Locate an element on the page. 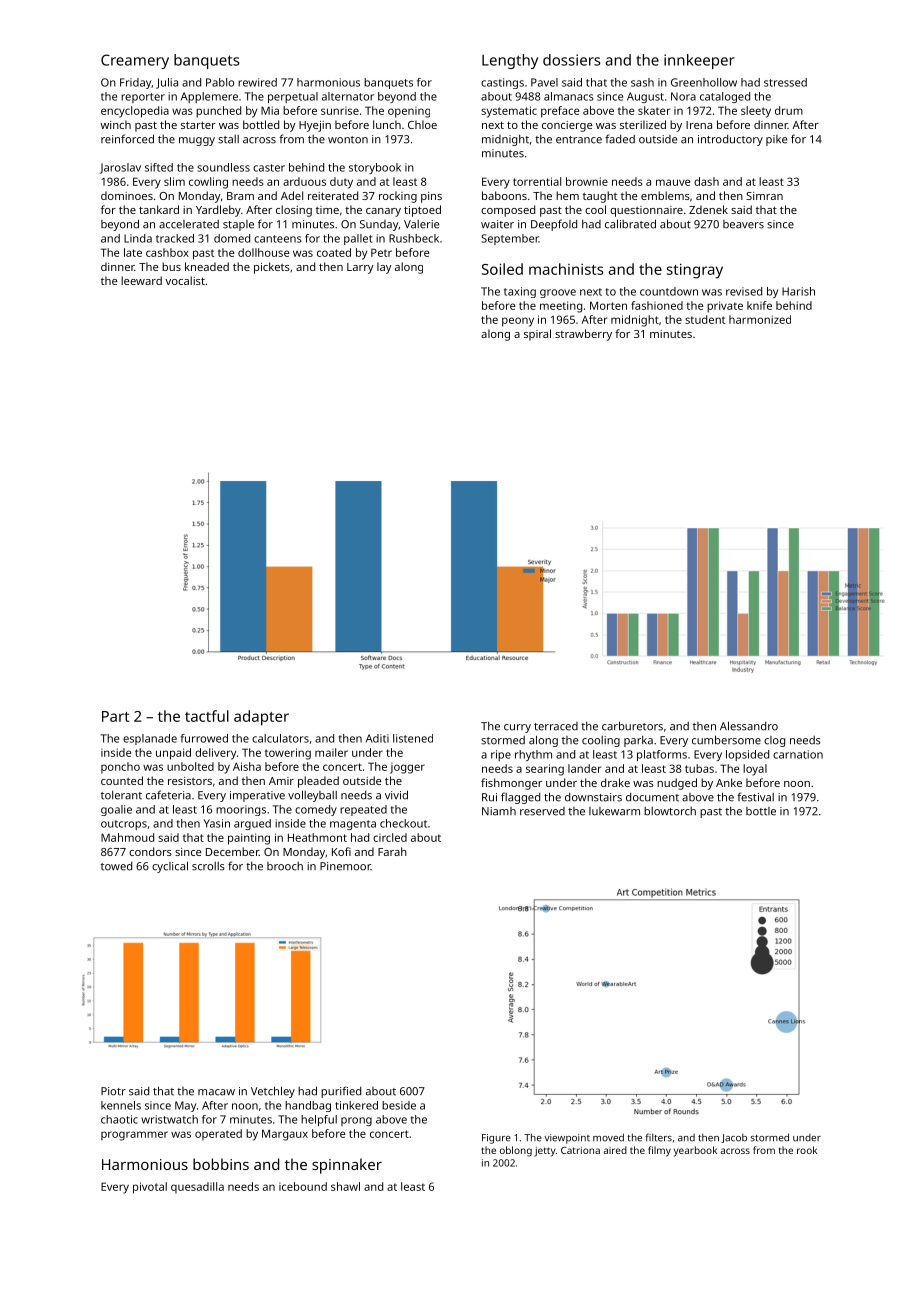  Harish is located at coordinates (798, 291).
